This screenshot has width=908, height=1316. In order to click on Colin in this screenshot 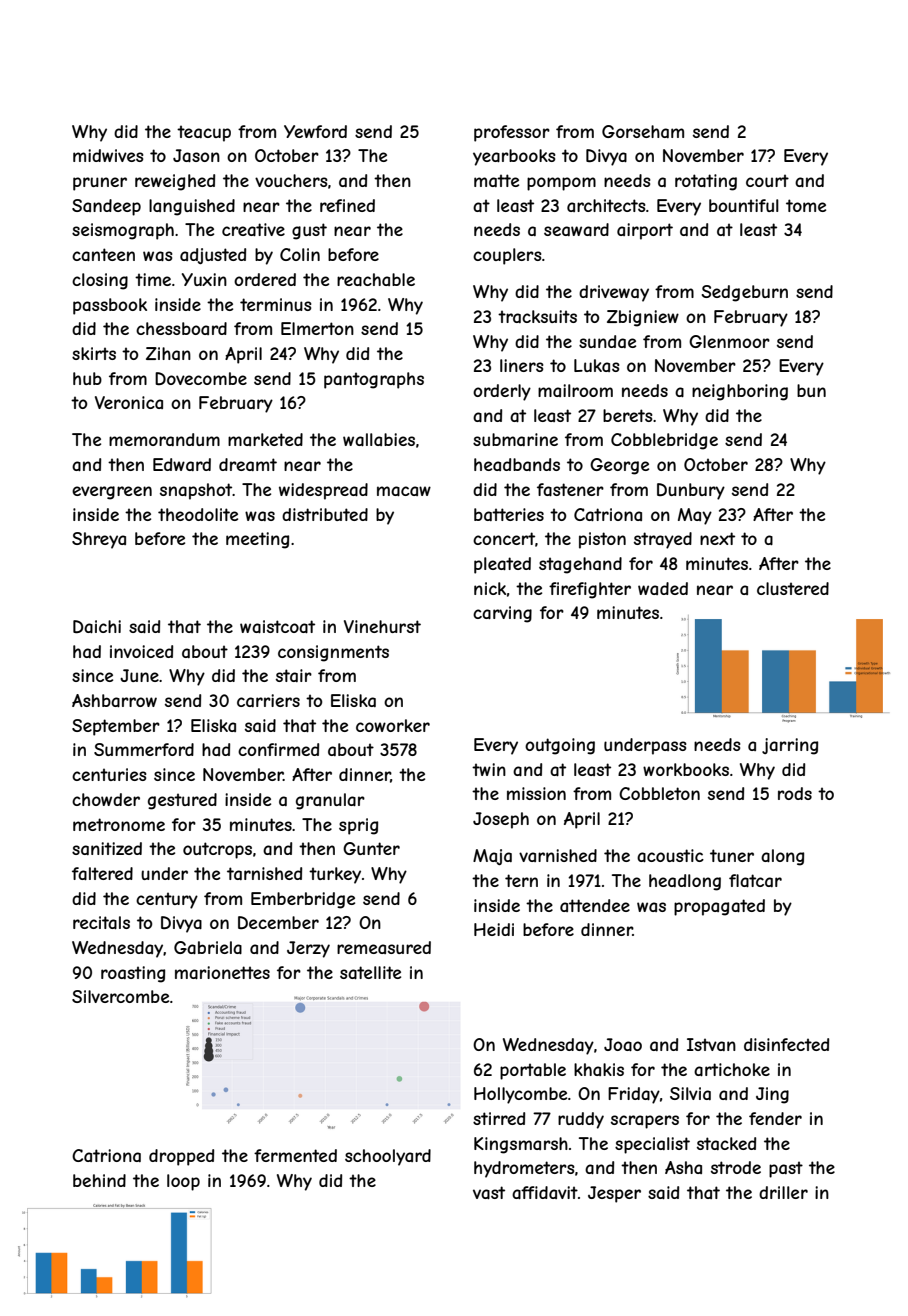, I will do `click(300, 254)`.
